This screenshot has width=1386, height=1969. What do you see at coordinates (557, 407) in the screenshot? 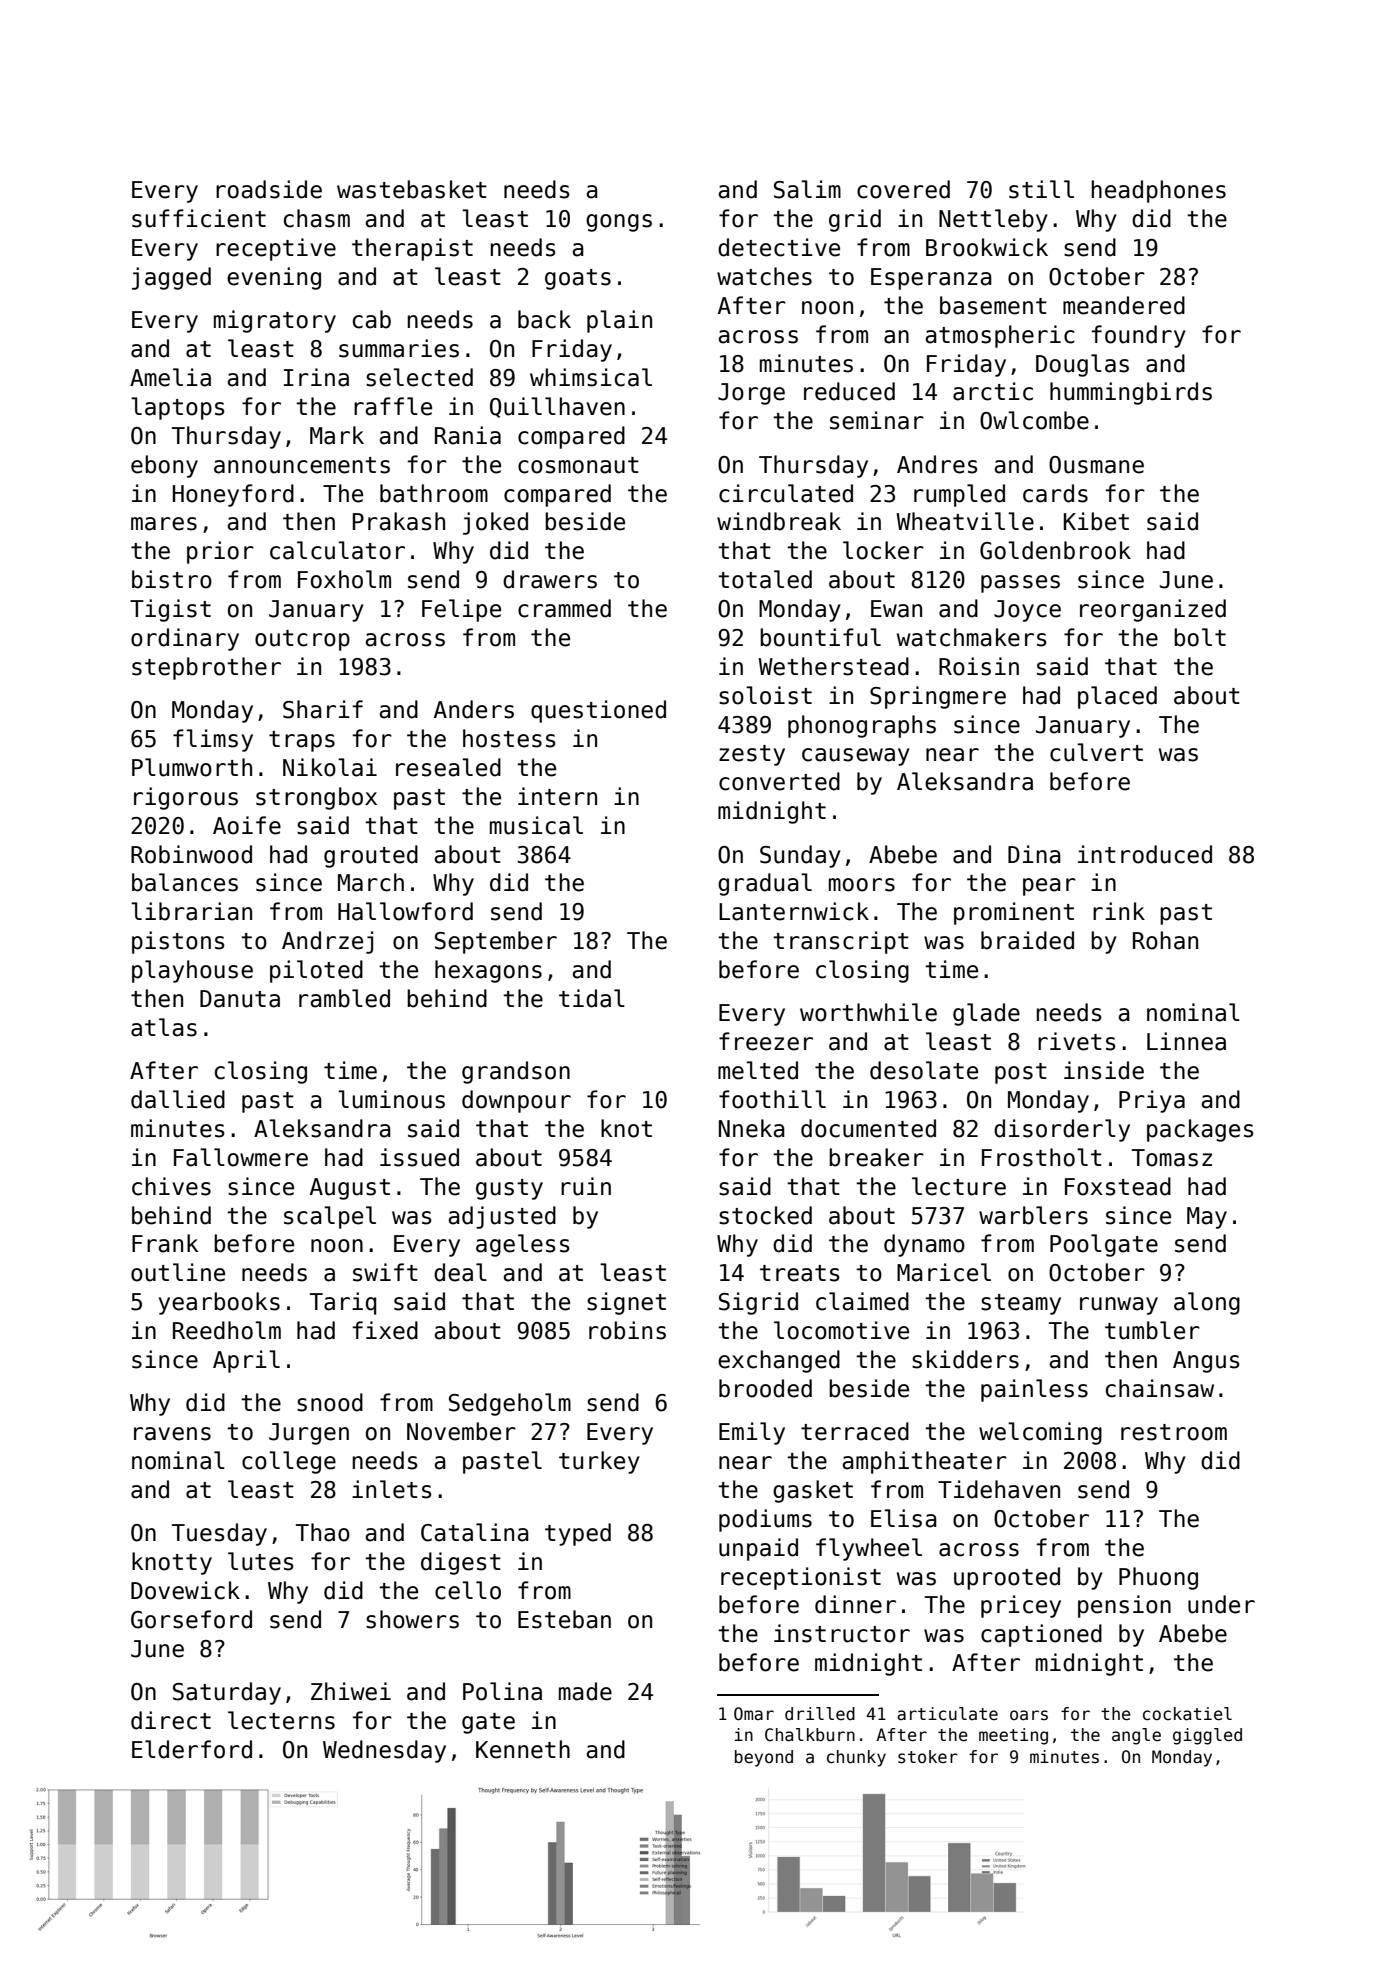
I see `Quillhaven` at bounding box center [557, 407].
